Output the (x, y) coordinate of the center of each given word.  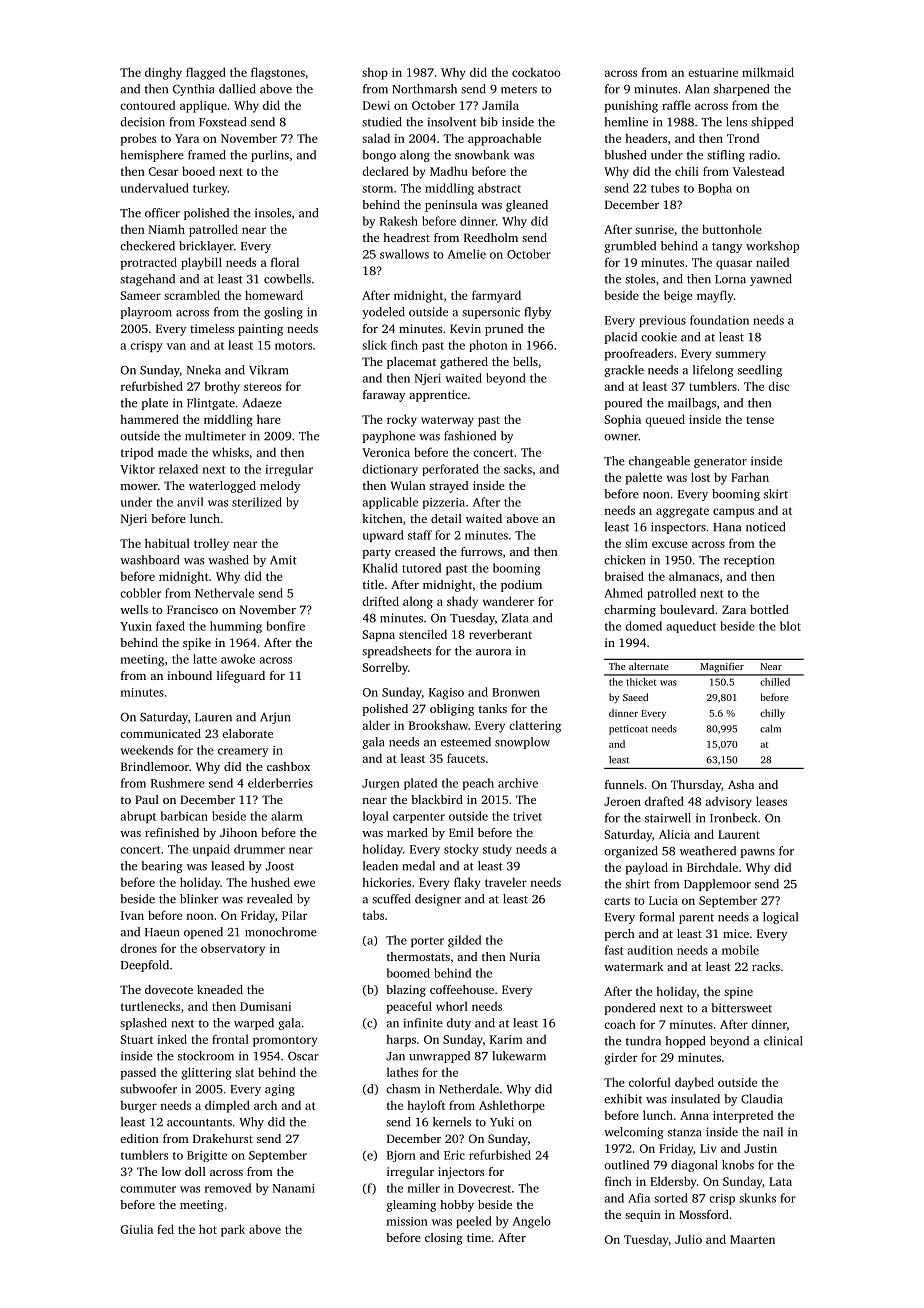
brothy (222, 387)
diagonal (694, 1166)
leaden (380, 866)
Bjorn (401, 1156)
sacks (518, 469)
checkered (147, 246)
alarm (287, 816)
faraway (384, 396)
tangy (727, 248)
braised (624, 576)
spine (738, 993)
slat (244, 1072)
